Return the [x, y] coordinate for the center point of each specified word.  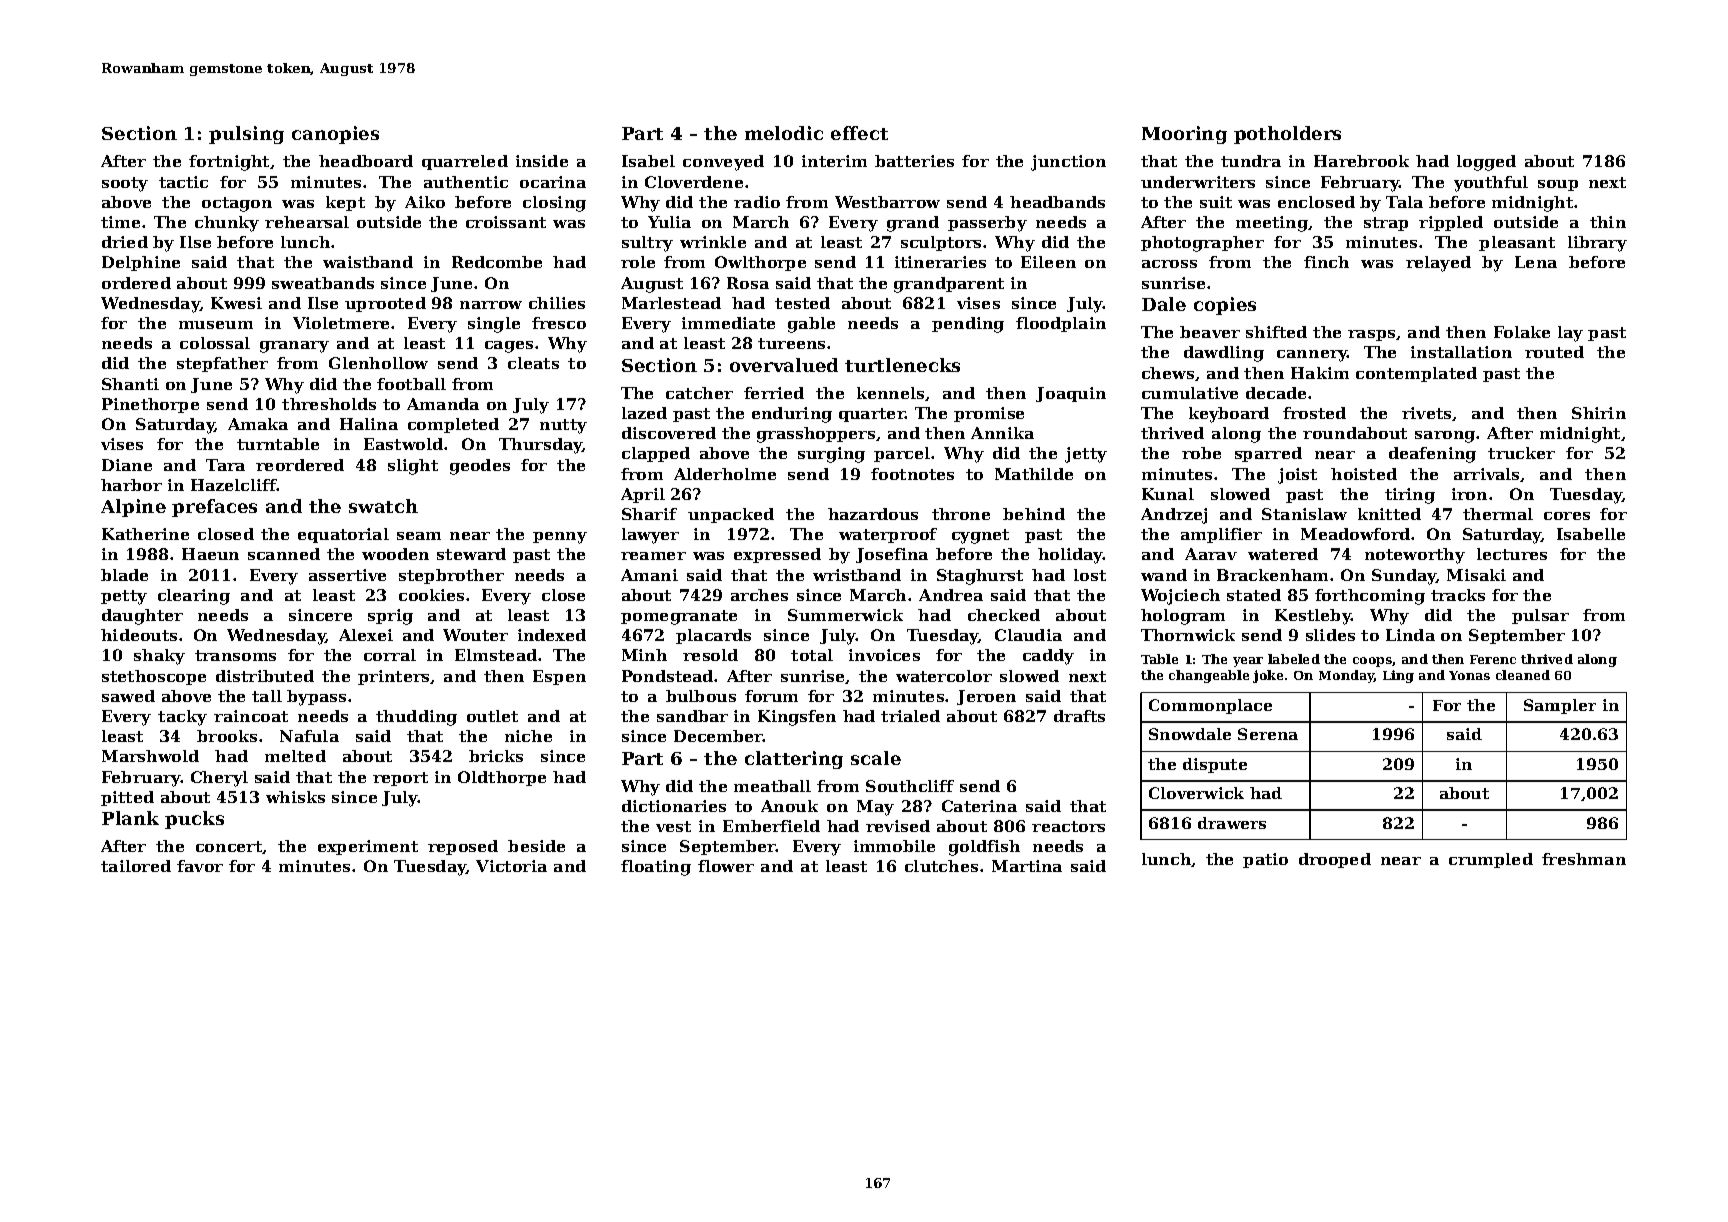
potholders [1287, 135]
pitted [127, 798]
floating [656, 868]
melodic [784, 133]
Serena [1268, 734]
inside [542, 161]
